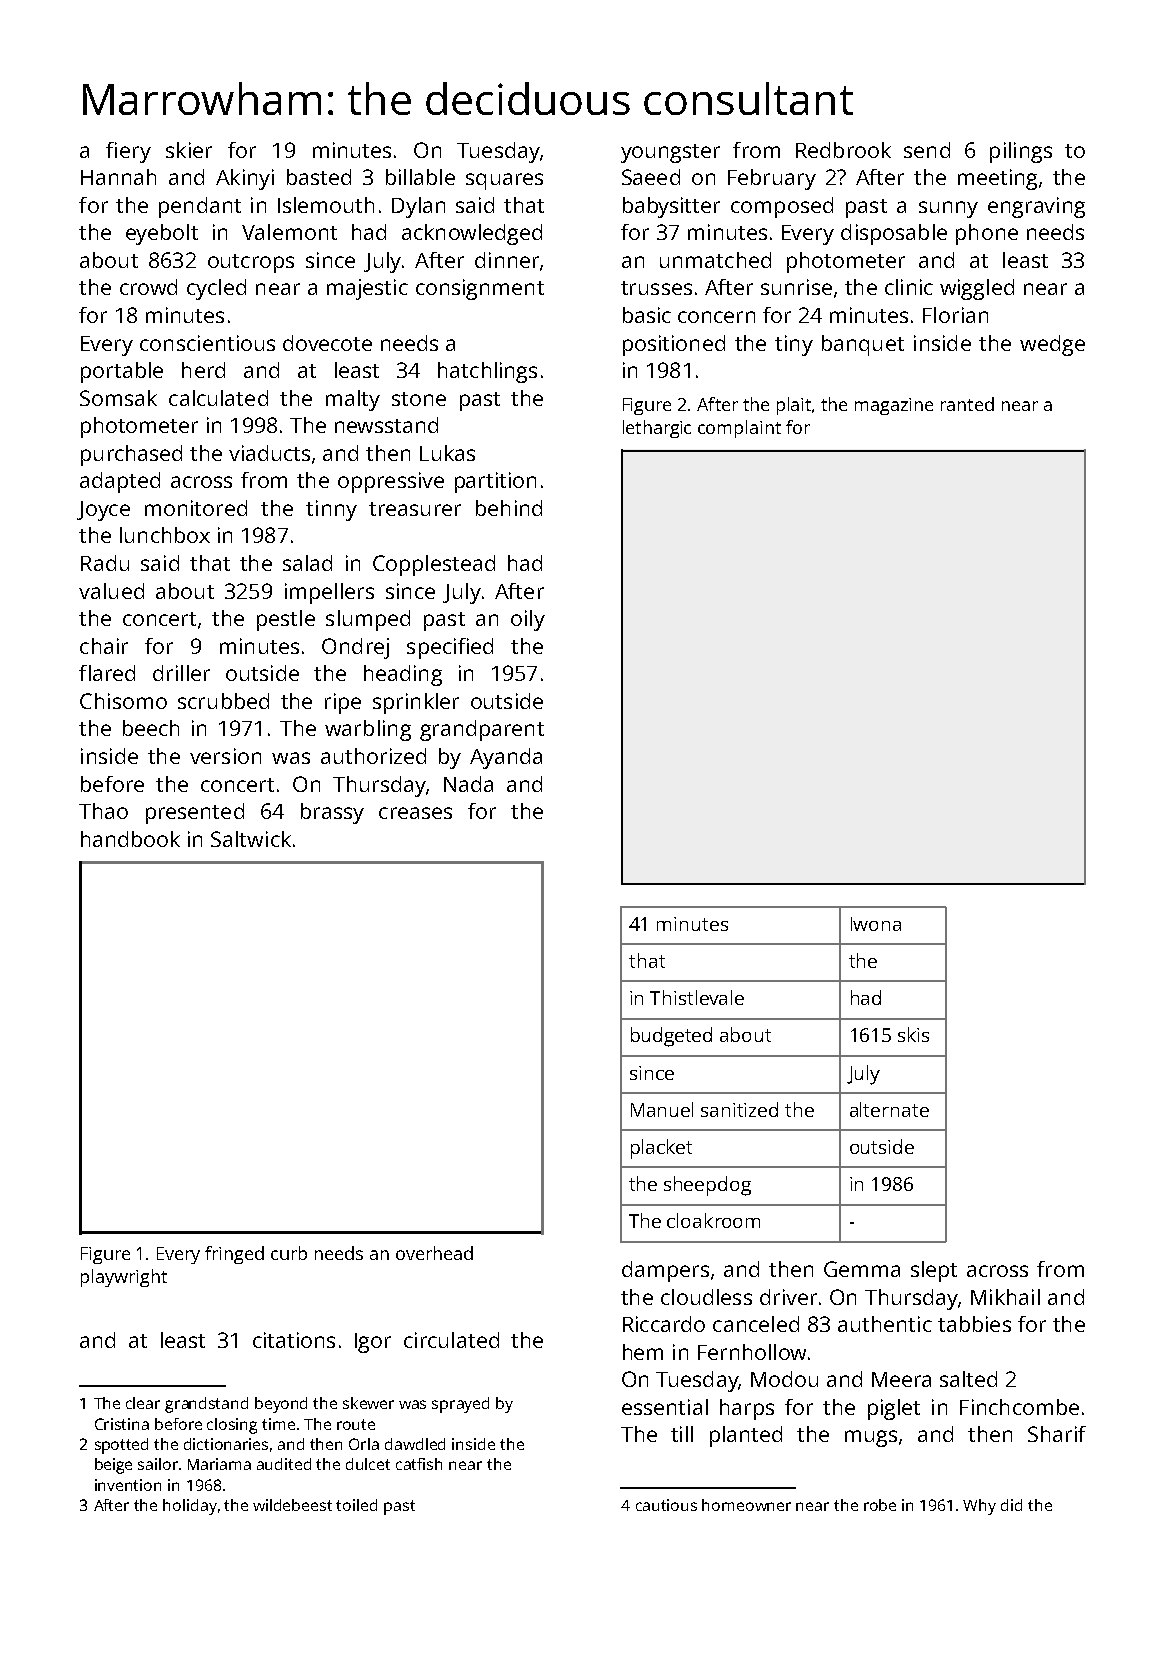 The width and height of the screenshot is (1165, 1654). What do you see at coordinates (251, 839) in the screenshot?
I see `Saltwick` at bounding box center [251, 839].
